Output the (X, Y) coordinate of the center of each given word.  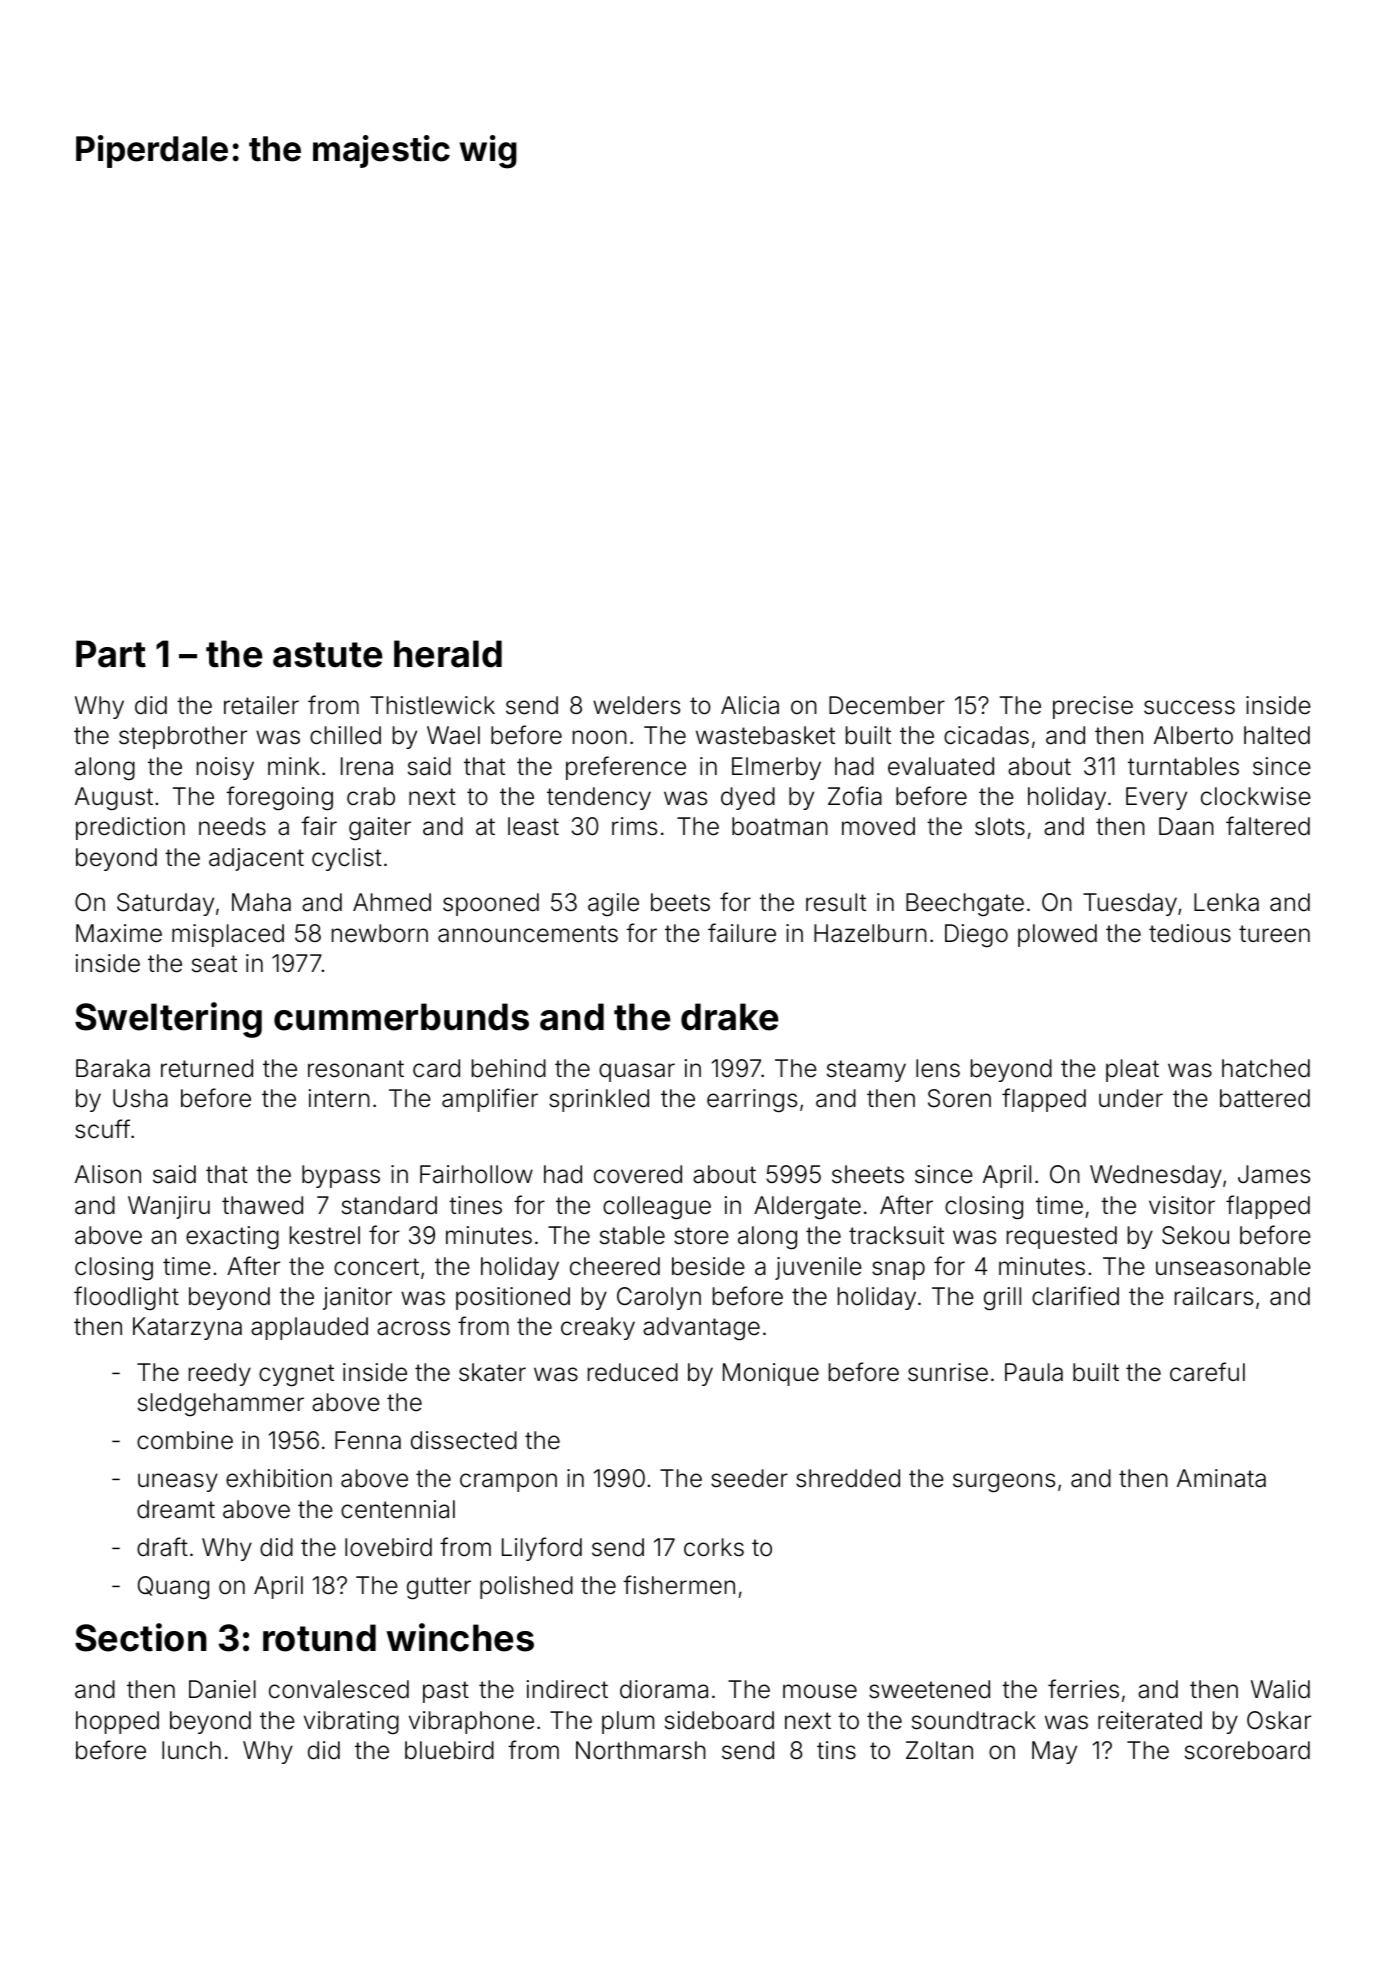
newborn (380, 933)
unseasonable (1233, 1266)
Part (111, 654)
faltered (1268, 826)
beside (708, 1266)
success (1189, 707)
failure (742, 933)
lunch (191, 1750)
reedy (220, 1374)
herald (448, 654)
